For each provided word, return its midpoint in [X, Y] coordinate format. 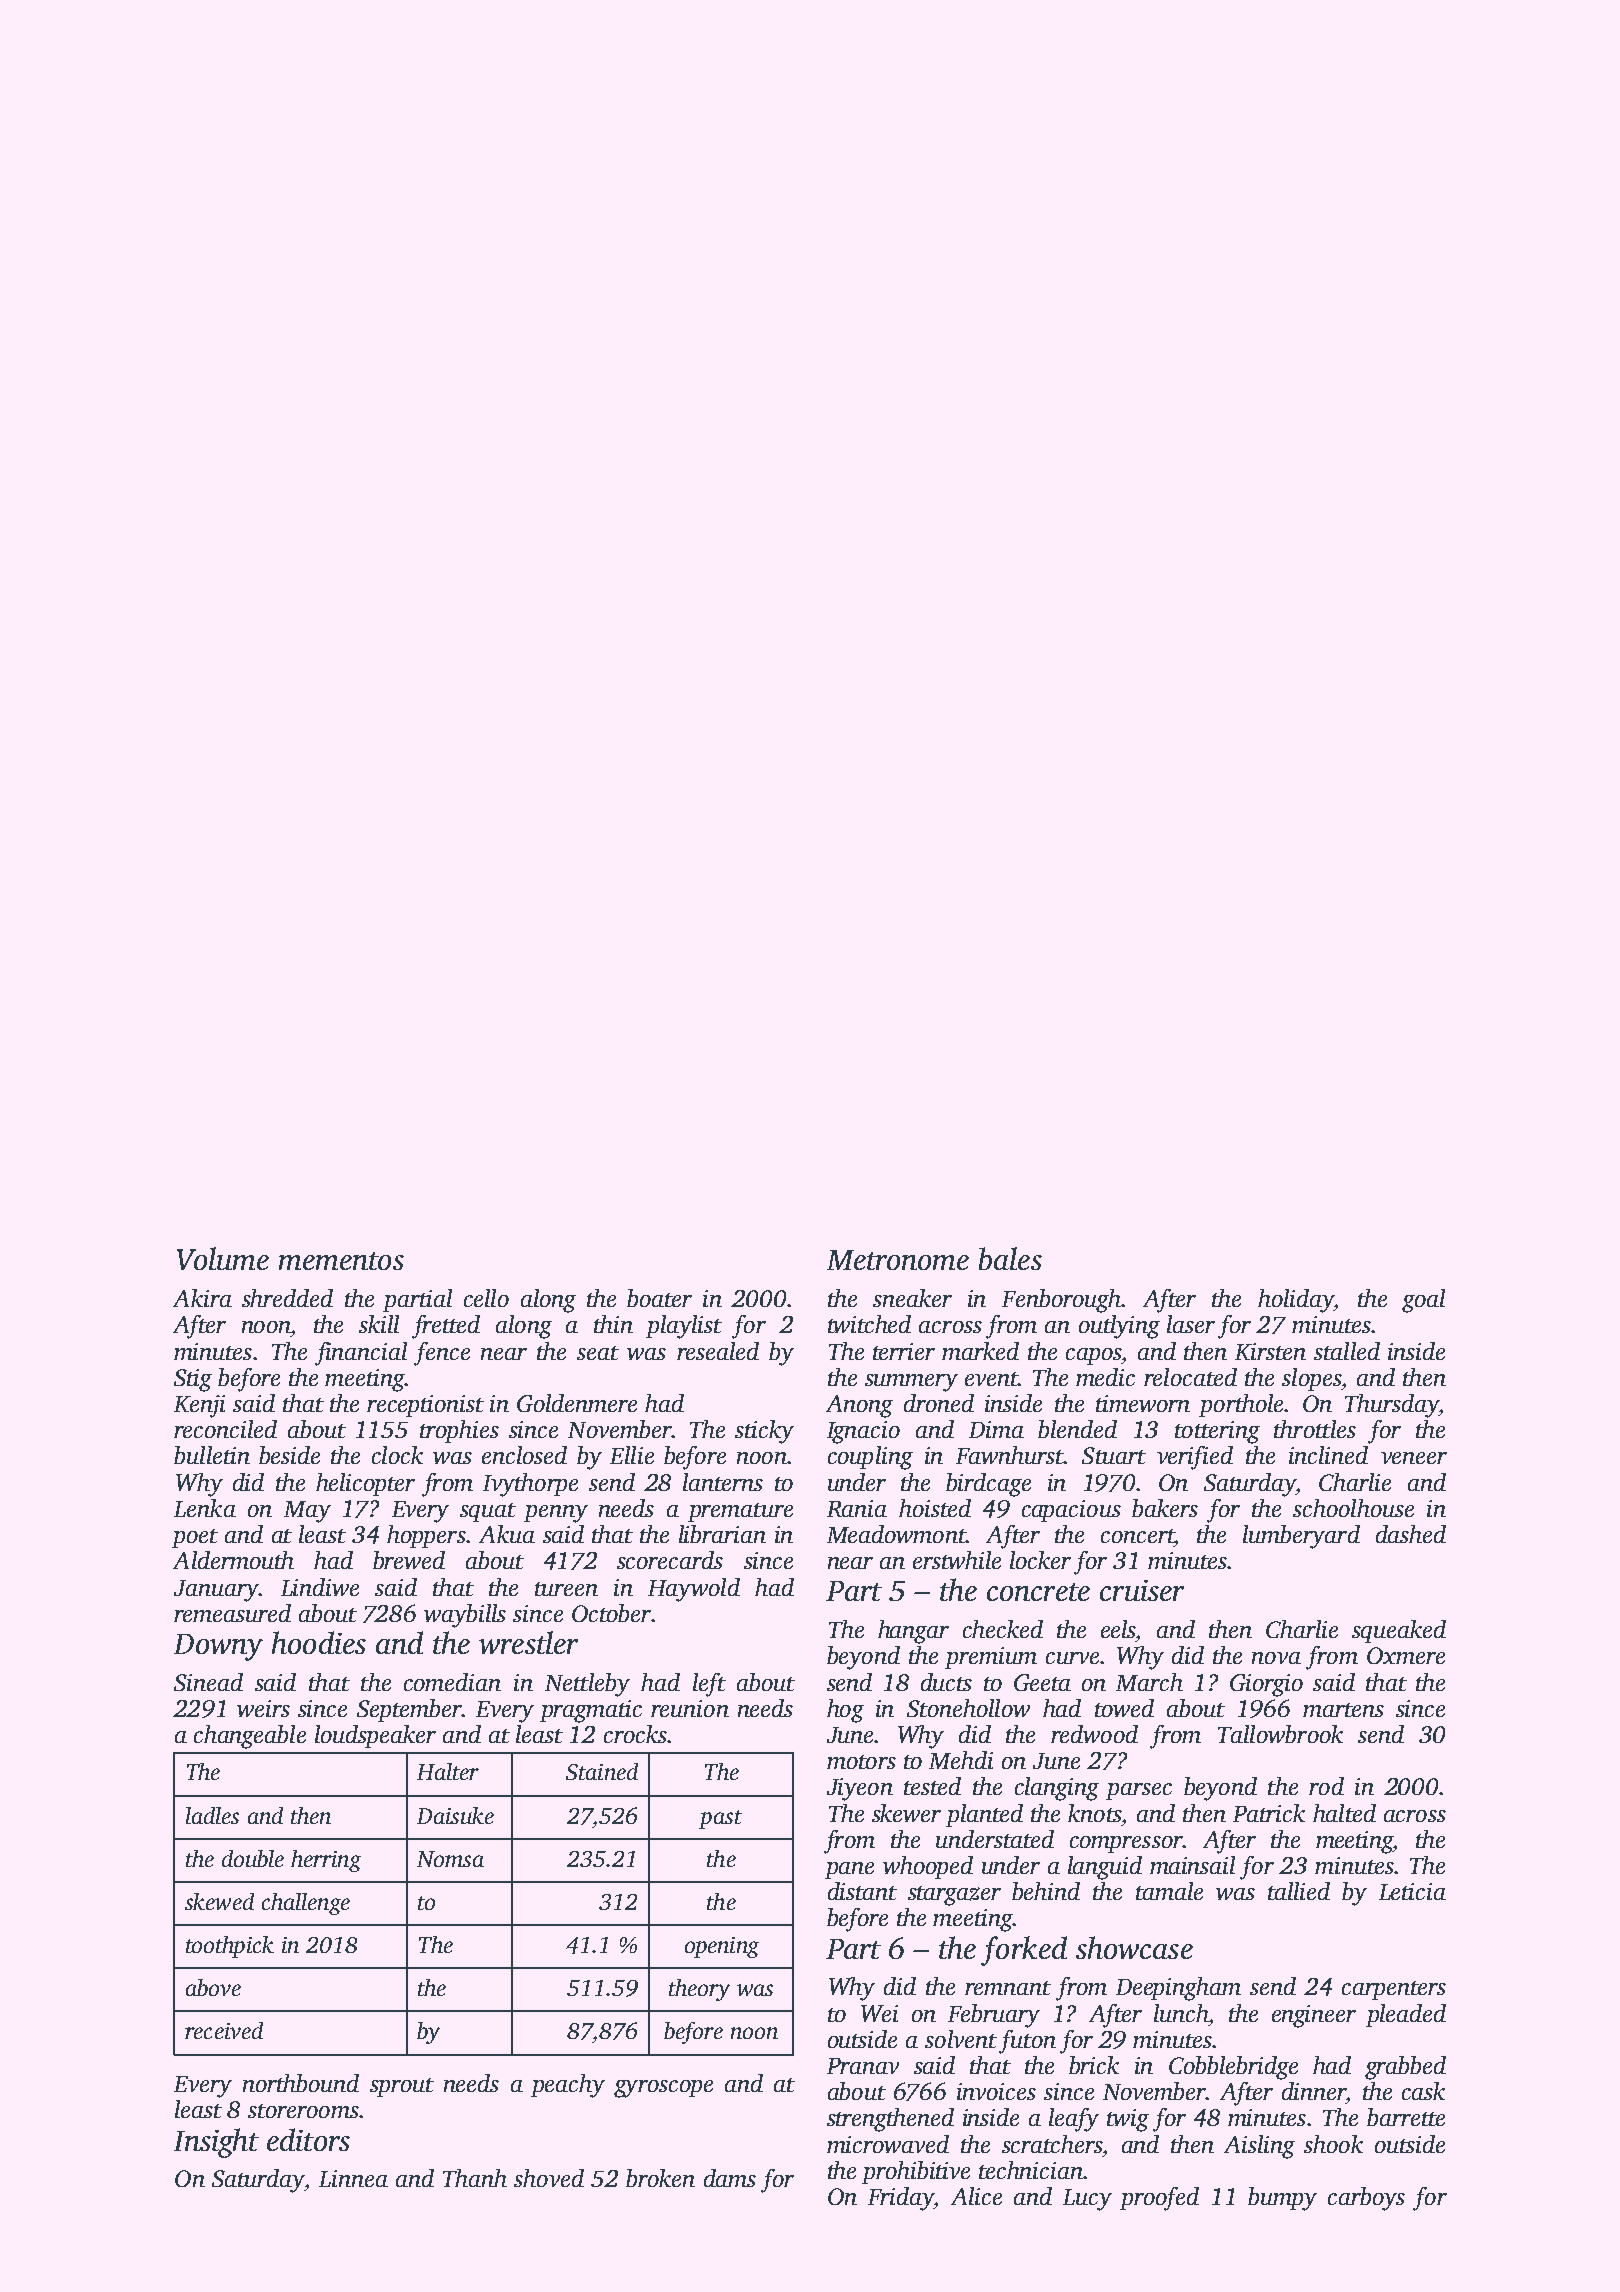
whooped [928, 1867]
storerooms [303, 2111]
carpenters [1394, 1990]
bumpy [1282, 2199]
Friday [900, 2199]
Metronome [898, 1260]
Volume [223, 1258]
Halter [448, 1771]
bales [1010, 1258]
